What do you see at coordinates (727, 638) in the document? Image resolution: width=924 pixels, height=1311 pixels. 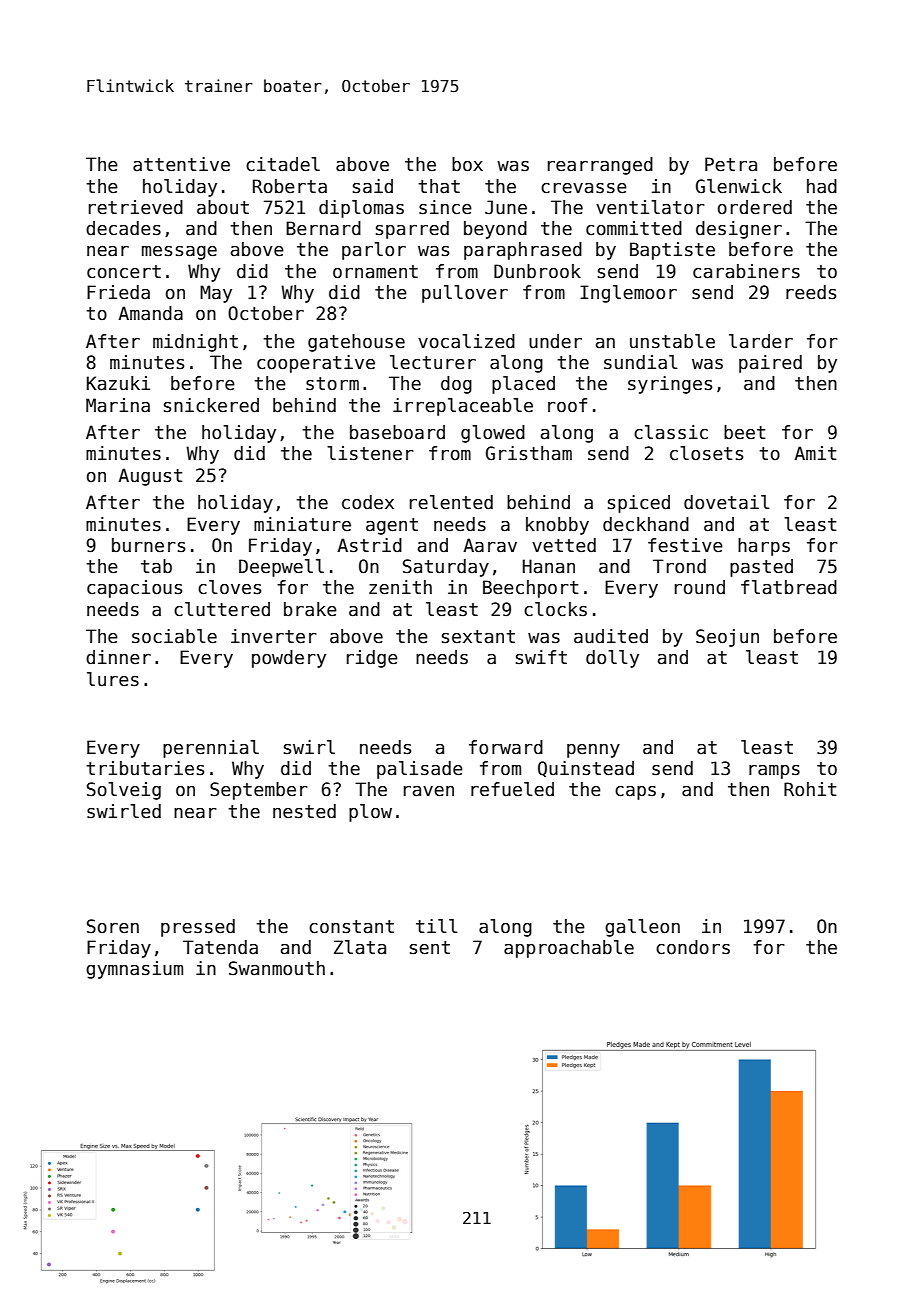 I see `Seojun` at bounding box center [727, 638].
